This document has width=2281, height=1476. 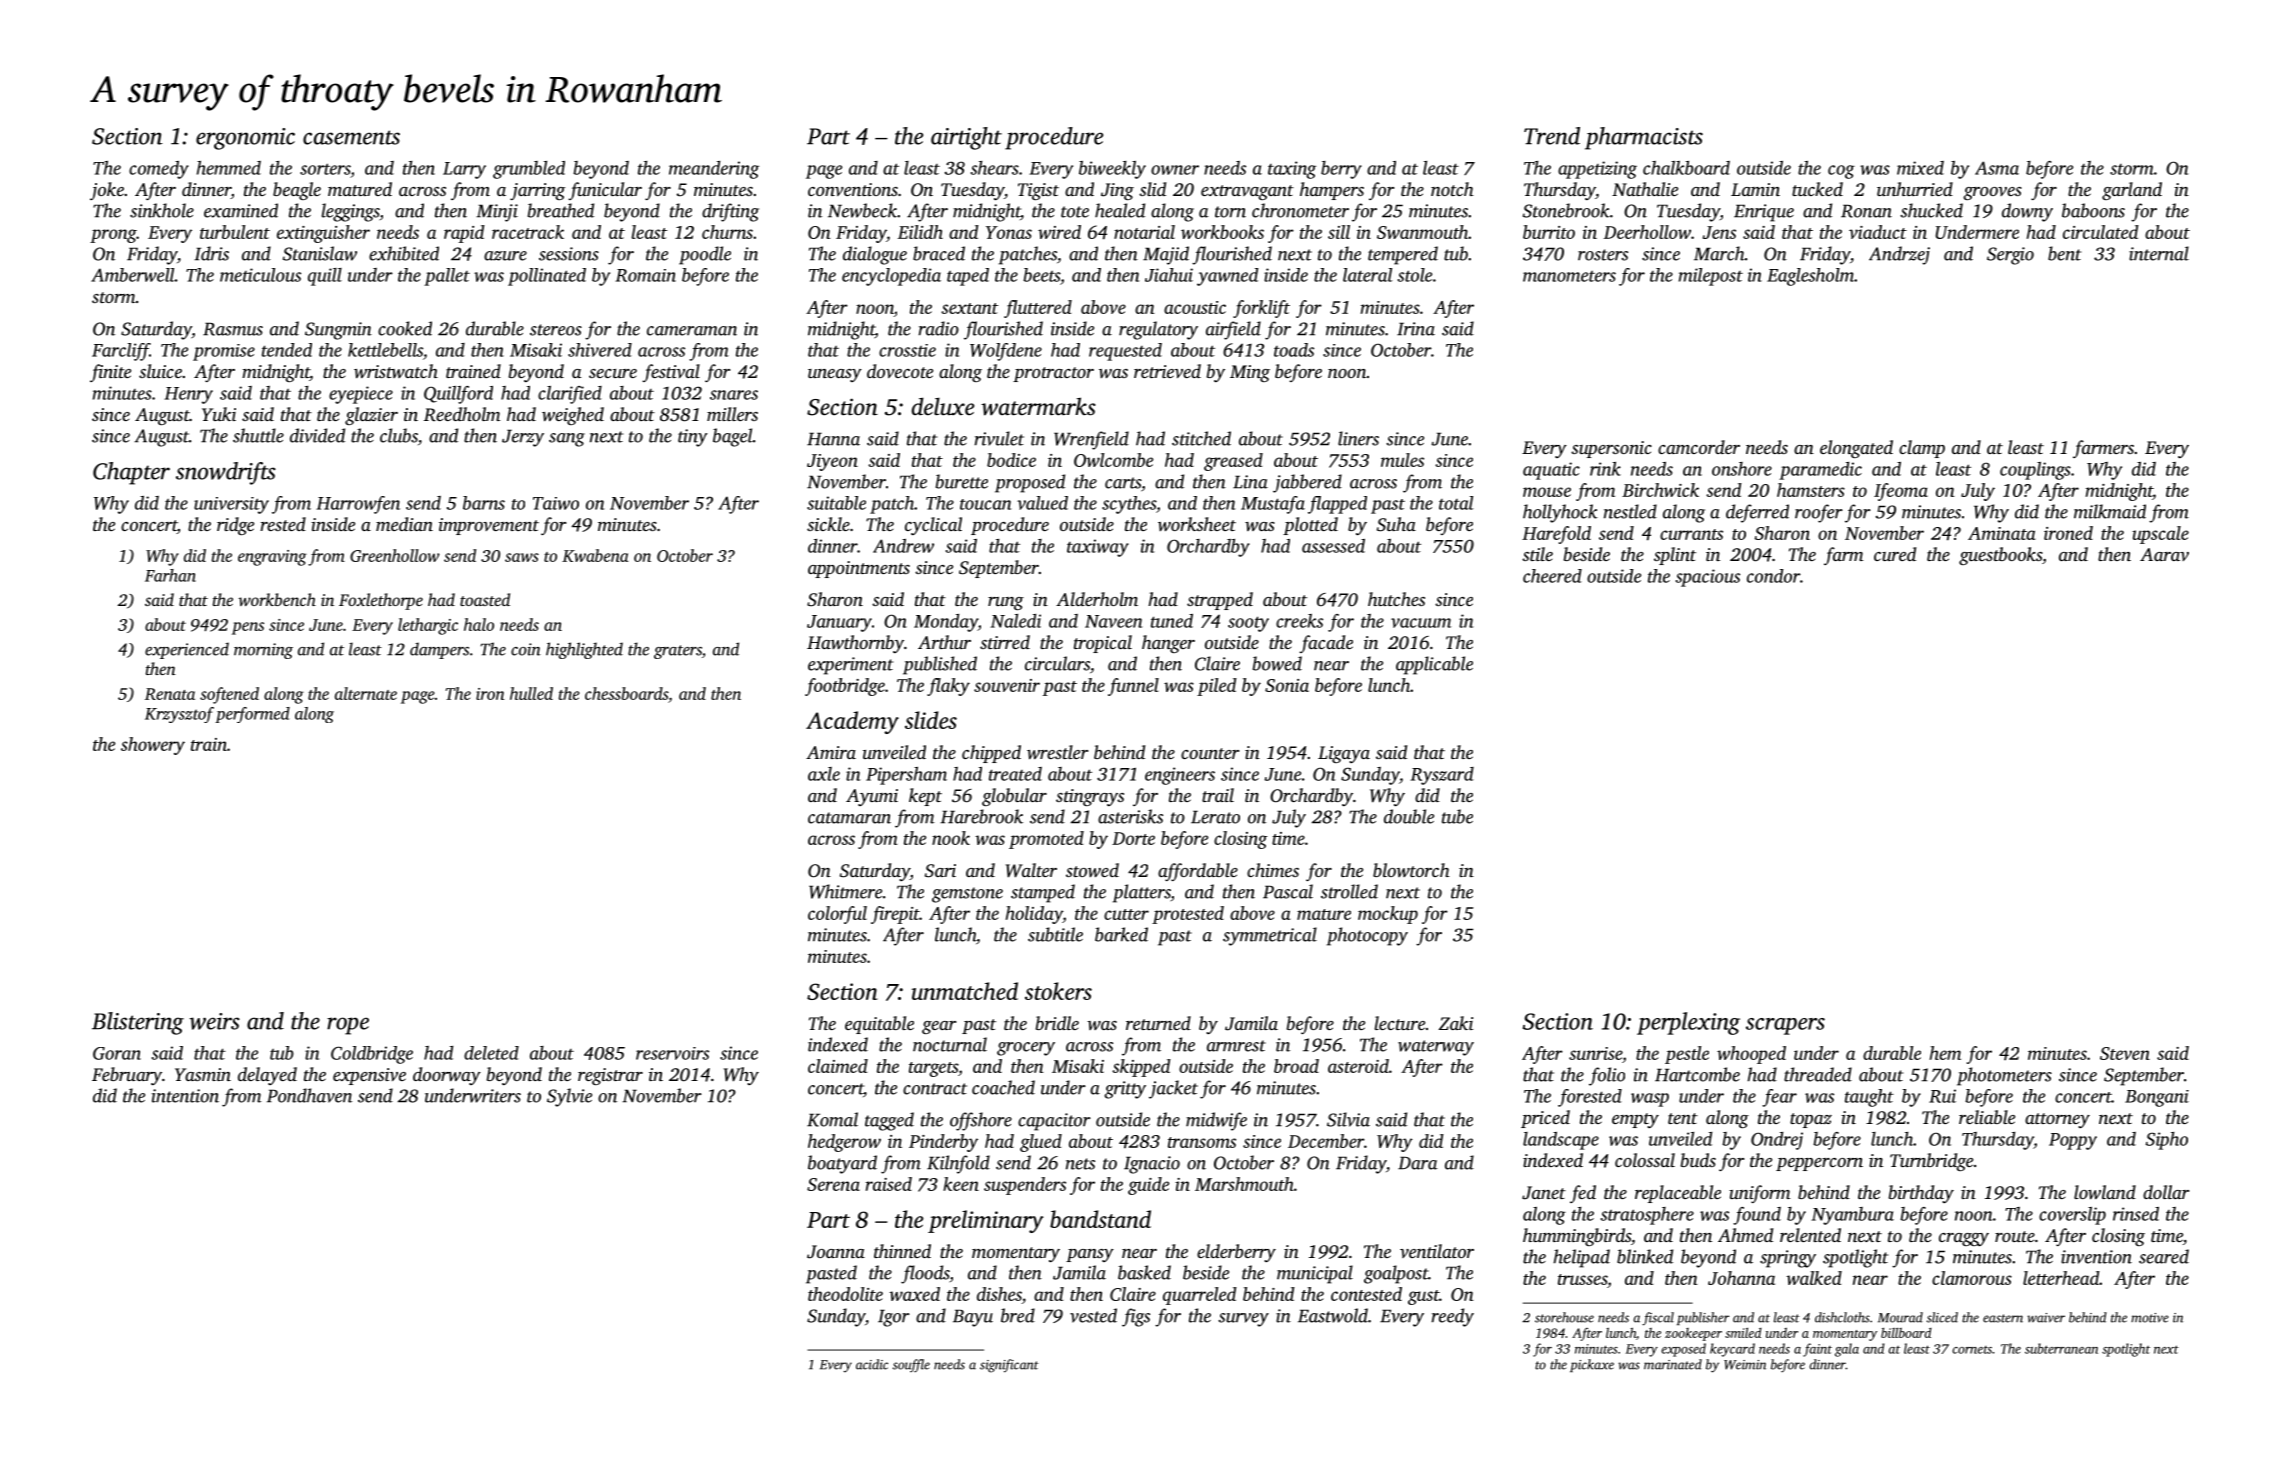 What do you see at coordinates (1901, 492) in the document?
I see `Ifeoma` at bounding box center [1901, 492].
